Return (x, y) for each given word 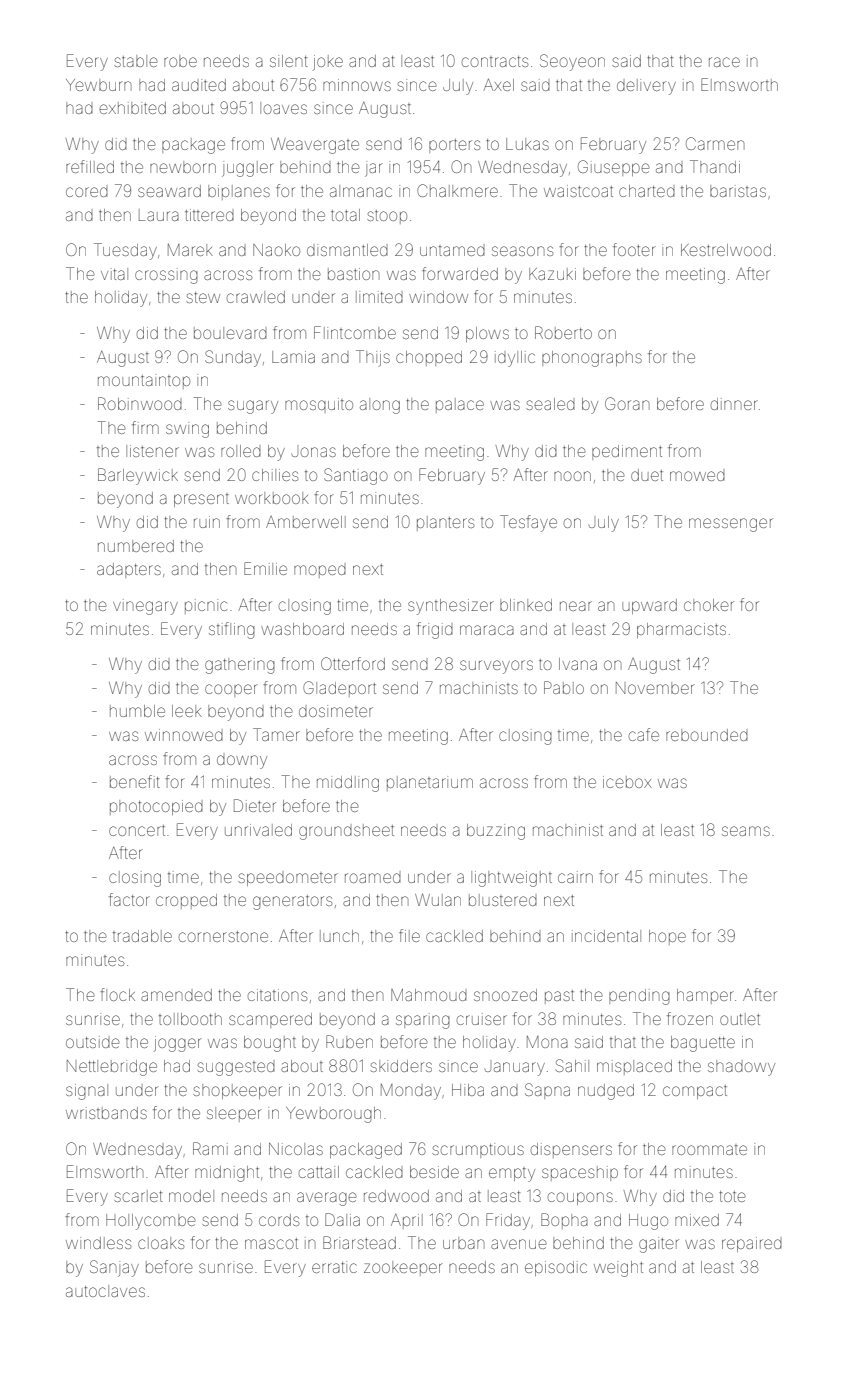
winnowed (184, 735)
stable (136, 61)
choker (709, 605)
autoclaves (105, 1291)
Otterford (353, 663)
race (724, 62)
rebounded (707, 735)
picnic (206, 606)
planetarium (430, 783)
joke (328, 63)
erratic (334, 1267)
